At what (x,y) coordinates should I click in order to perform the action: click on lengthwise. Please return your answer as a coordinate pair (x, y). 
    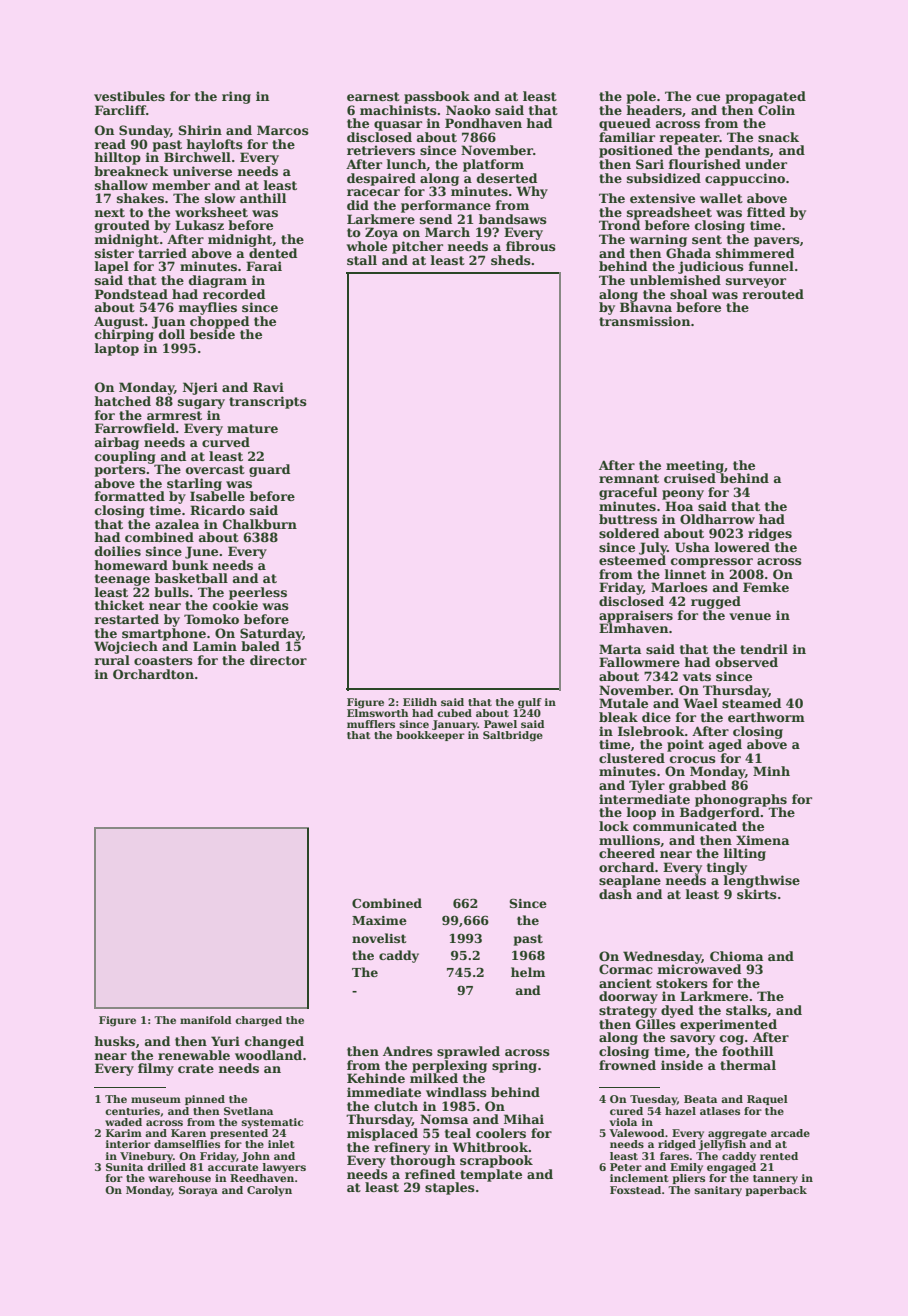
    Looking at the image, I should click on (762, 881).
